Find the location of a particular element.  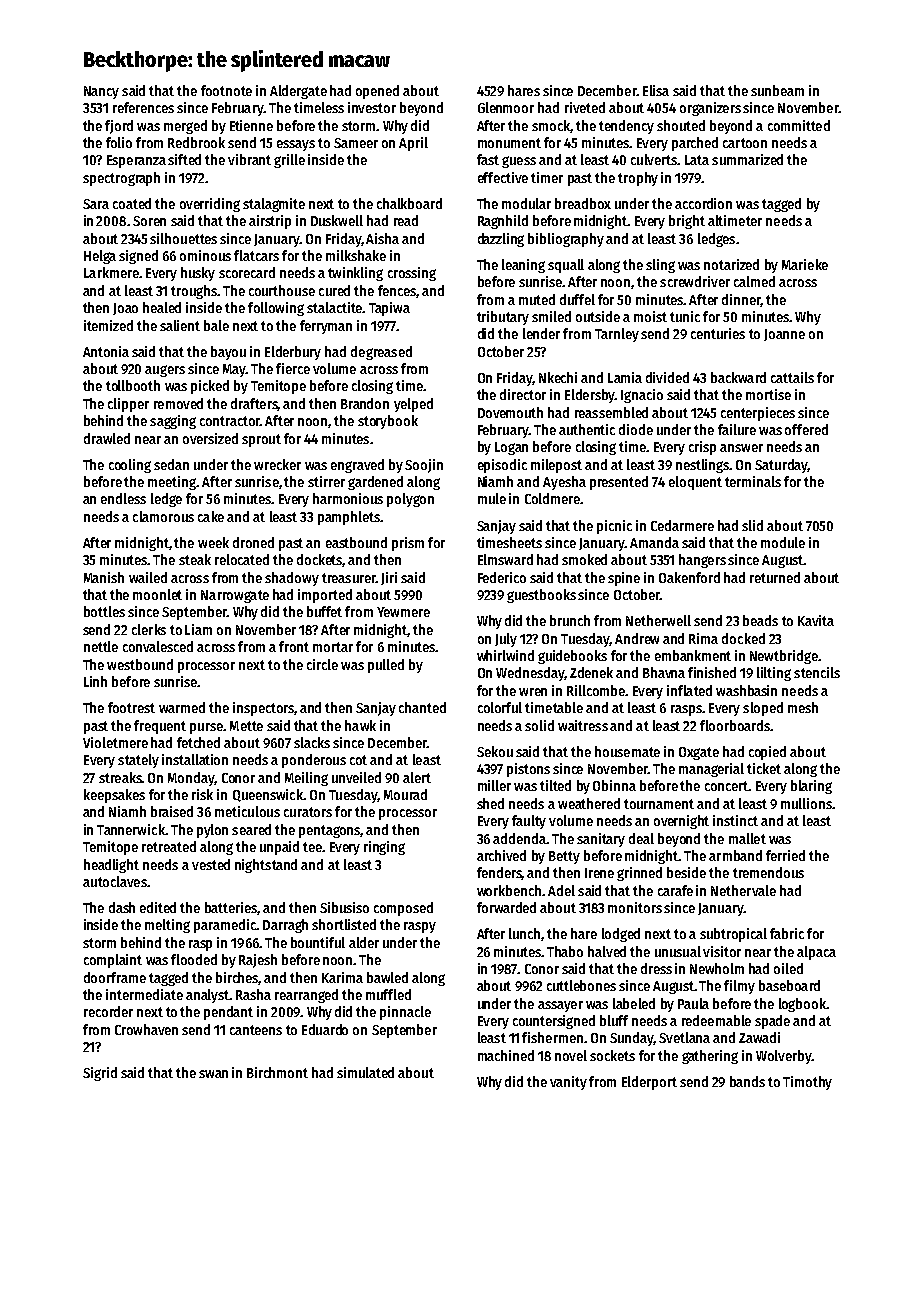

stencils is located at coordinates (817, 672).
